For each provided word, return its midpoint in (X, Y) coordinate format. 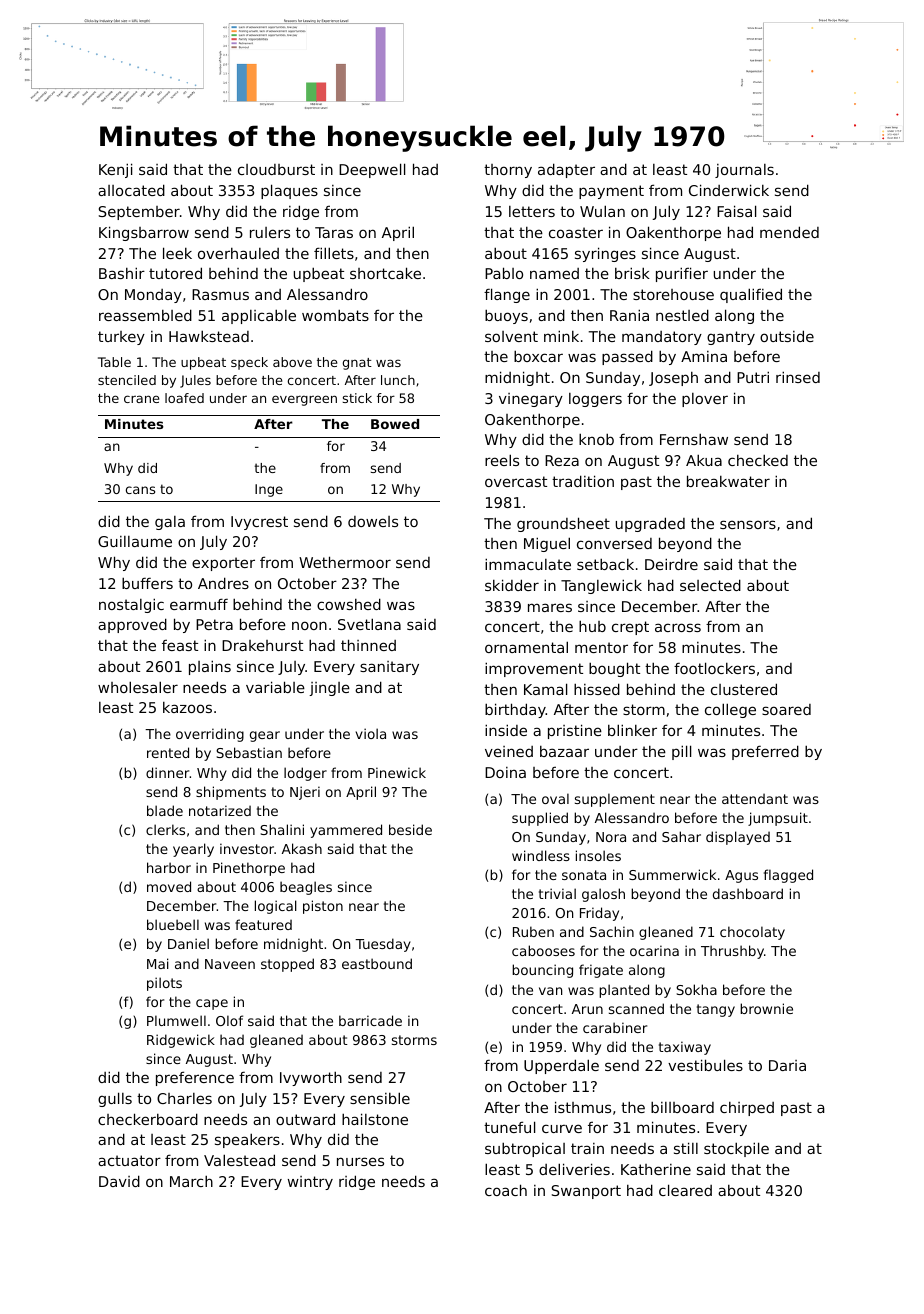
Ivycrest (259, 523)
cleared (685, 1190)
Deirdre (671, 564)
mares (550, 607)
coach (506, 1190)
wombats (335, 315)
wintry (310, 1183)
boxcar (538, 356)
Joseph (673, 379)
